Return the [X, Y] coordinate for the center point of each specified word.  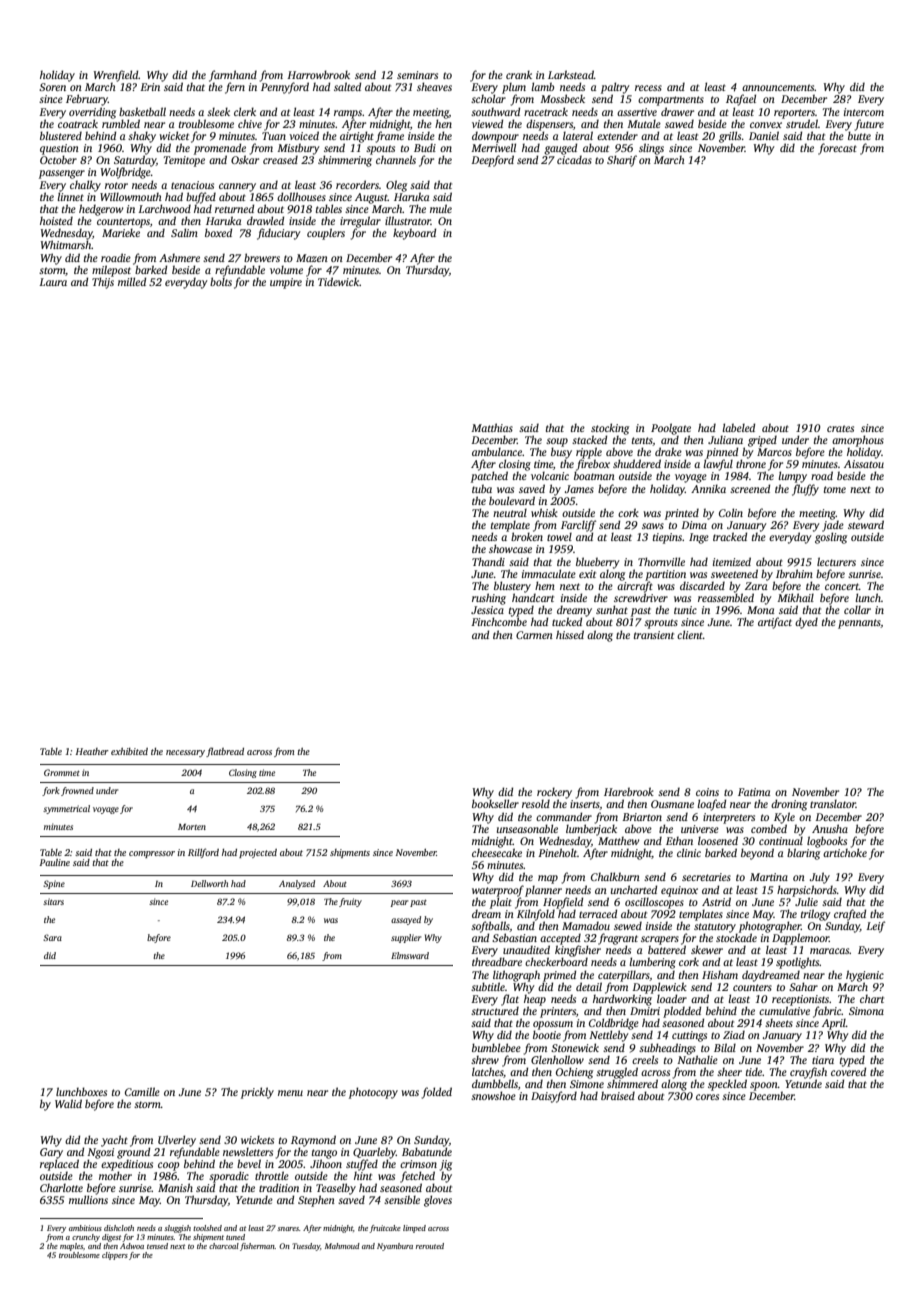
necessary [185, 753]
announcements [778, 87]
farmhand [233, 76]
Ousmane [672, 804]
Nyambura [395, 1247]
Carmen [534, 635]
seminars [417, 75]
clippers [115, 1256]
